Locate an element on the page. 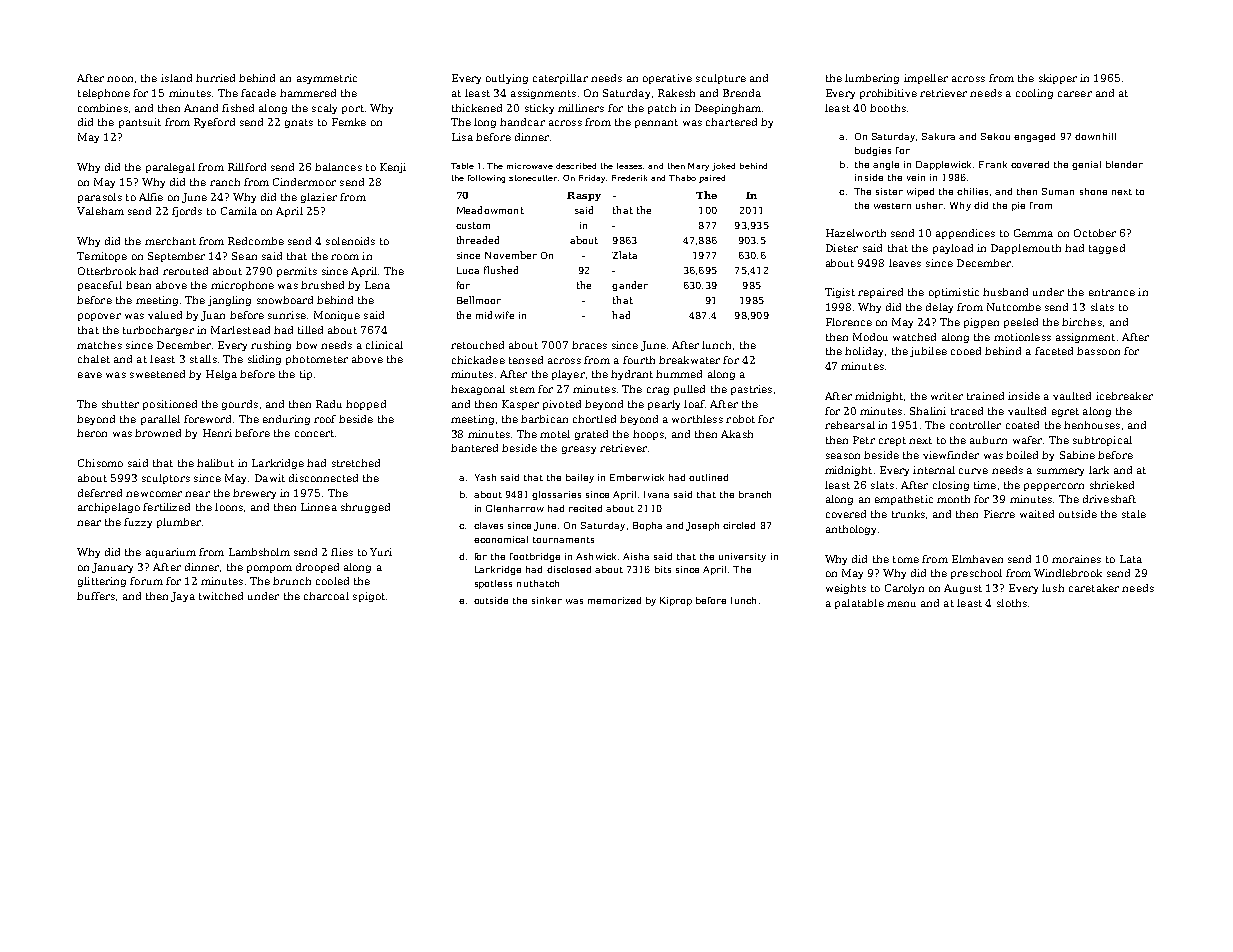 This page has width=1233, height=952. buffers is located at coordinates (96, 596).
